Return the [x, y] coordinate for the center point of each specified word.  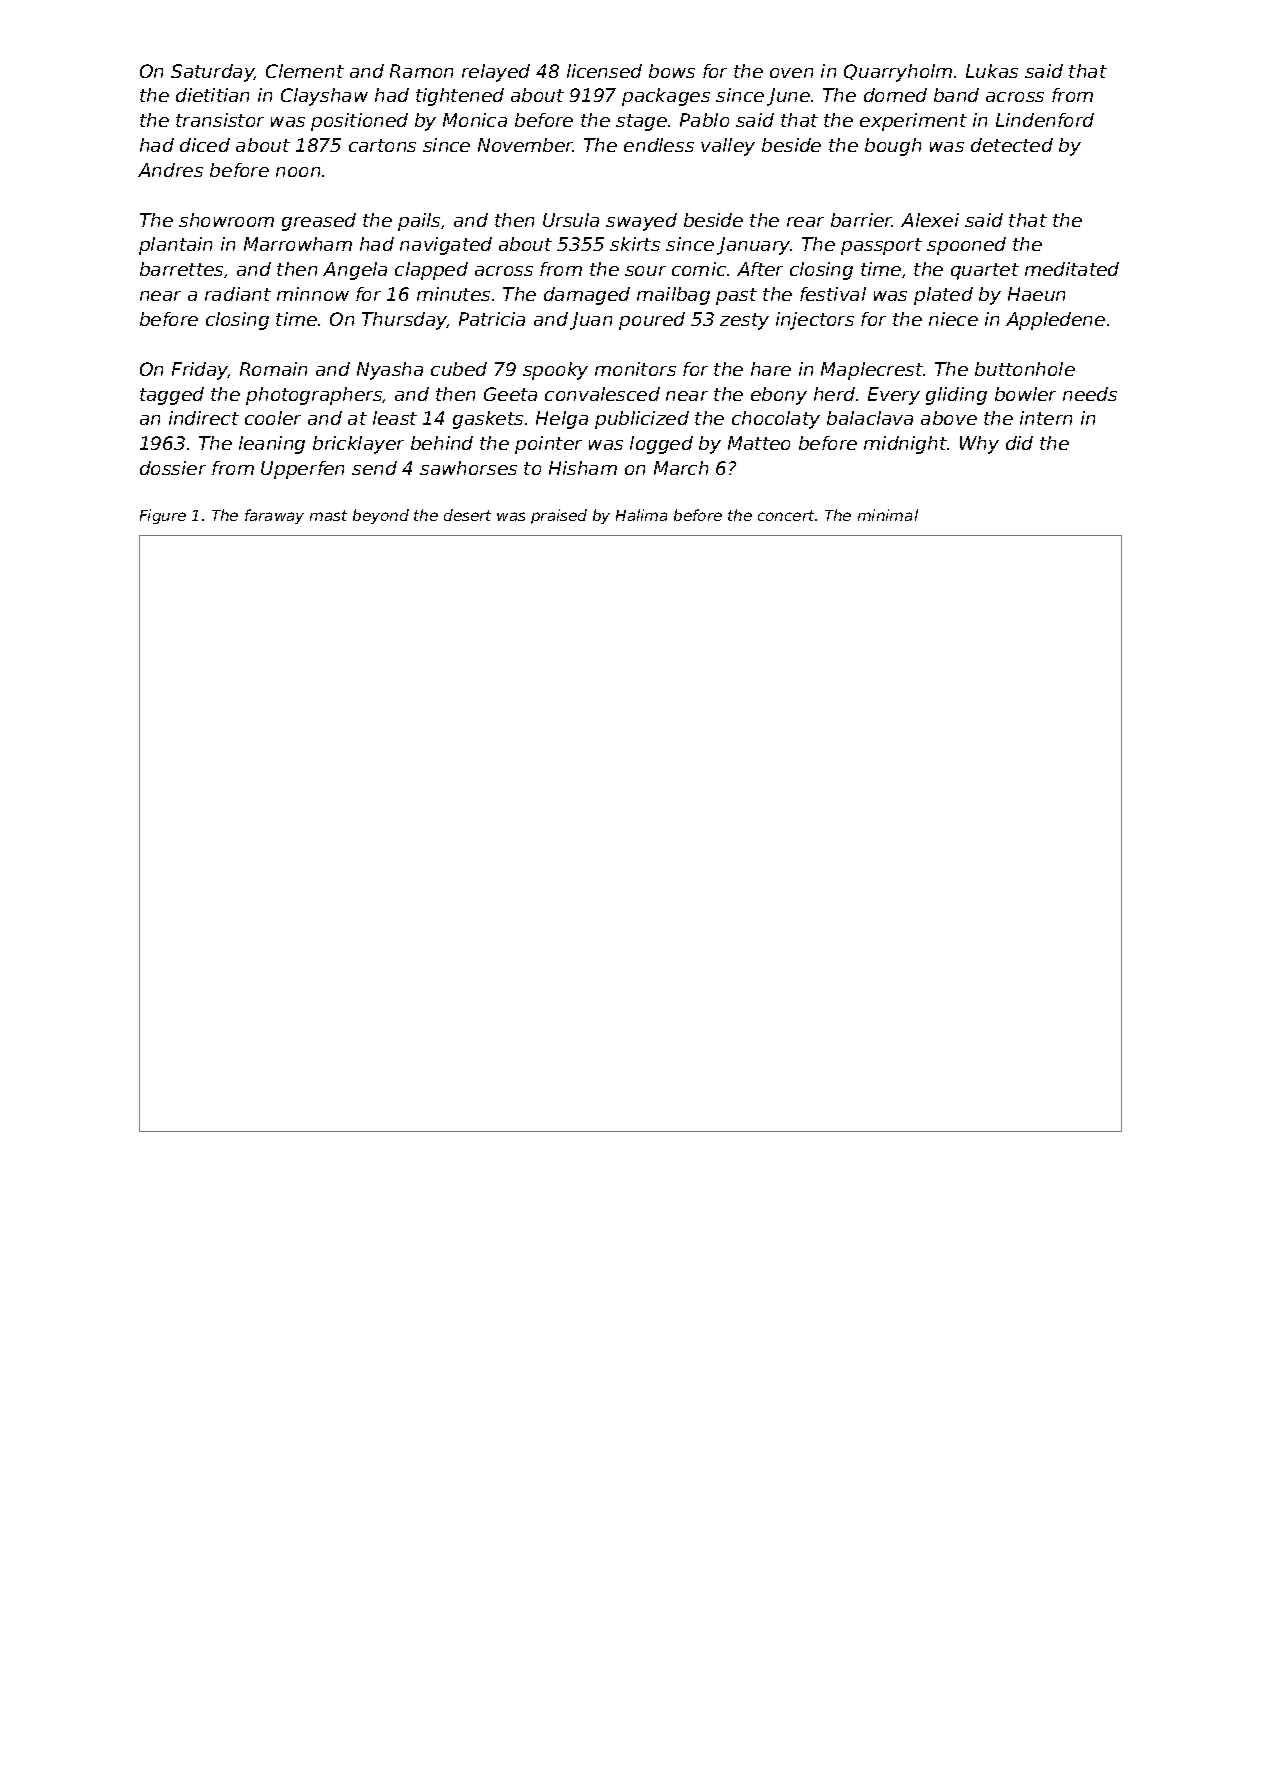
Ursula [571, 220]
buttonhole [1025, 369]
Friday [200, 371]
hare [771, 369]
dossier [173, 468]
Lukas [992, 71]
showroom [226, 220]
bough [893, 147]
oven [791, 73]
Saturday [213, 73]
